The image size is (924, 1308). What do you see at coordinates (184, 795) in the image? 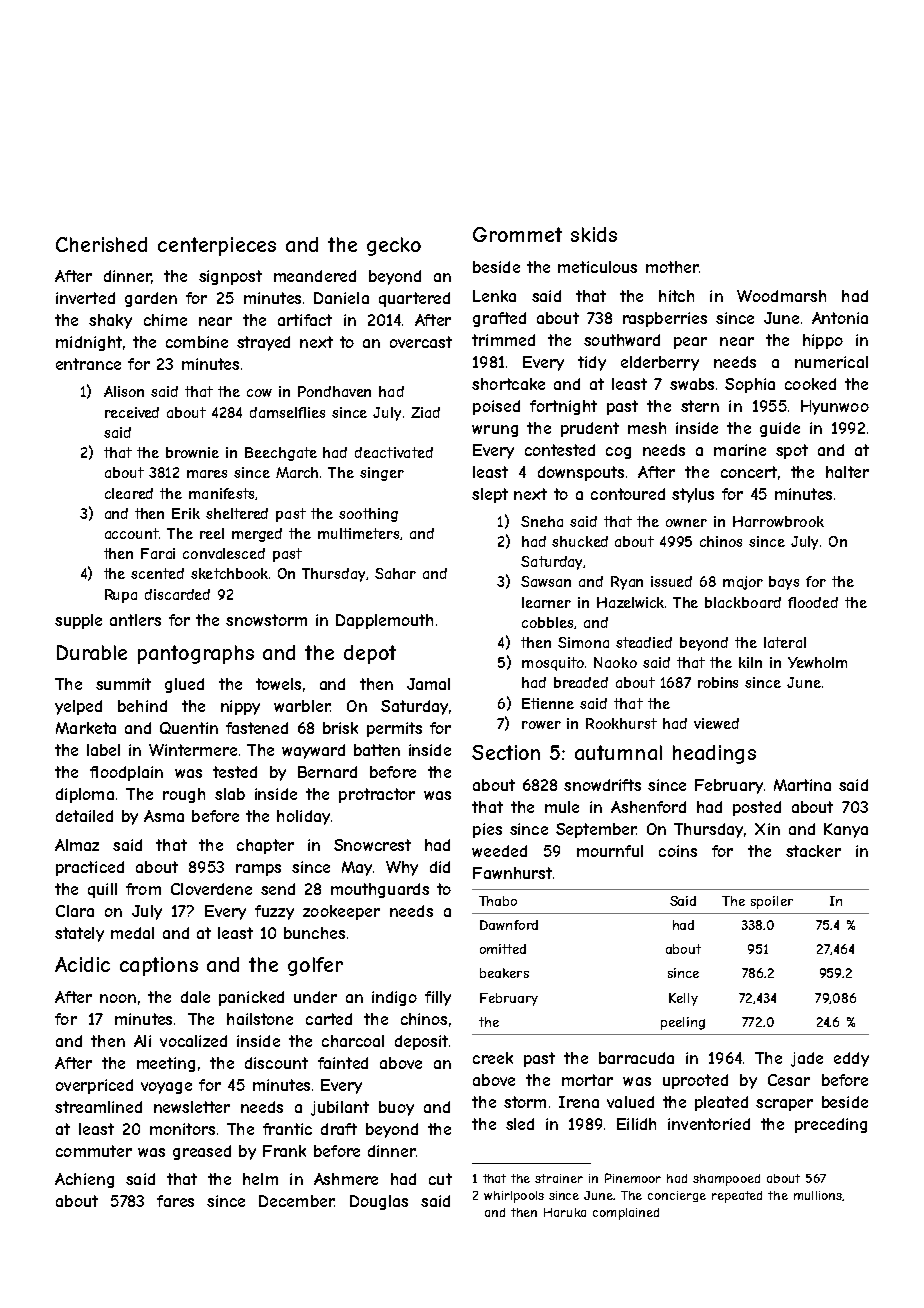
I see `rough` at bounding box center [184, 795].
